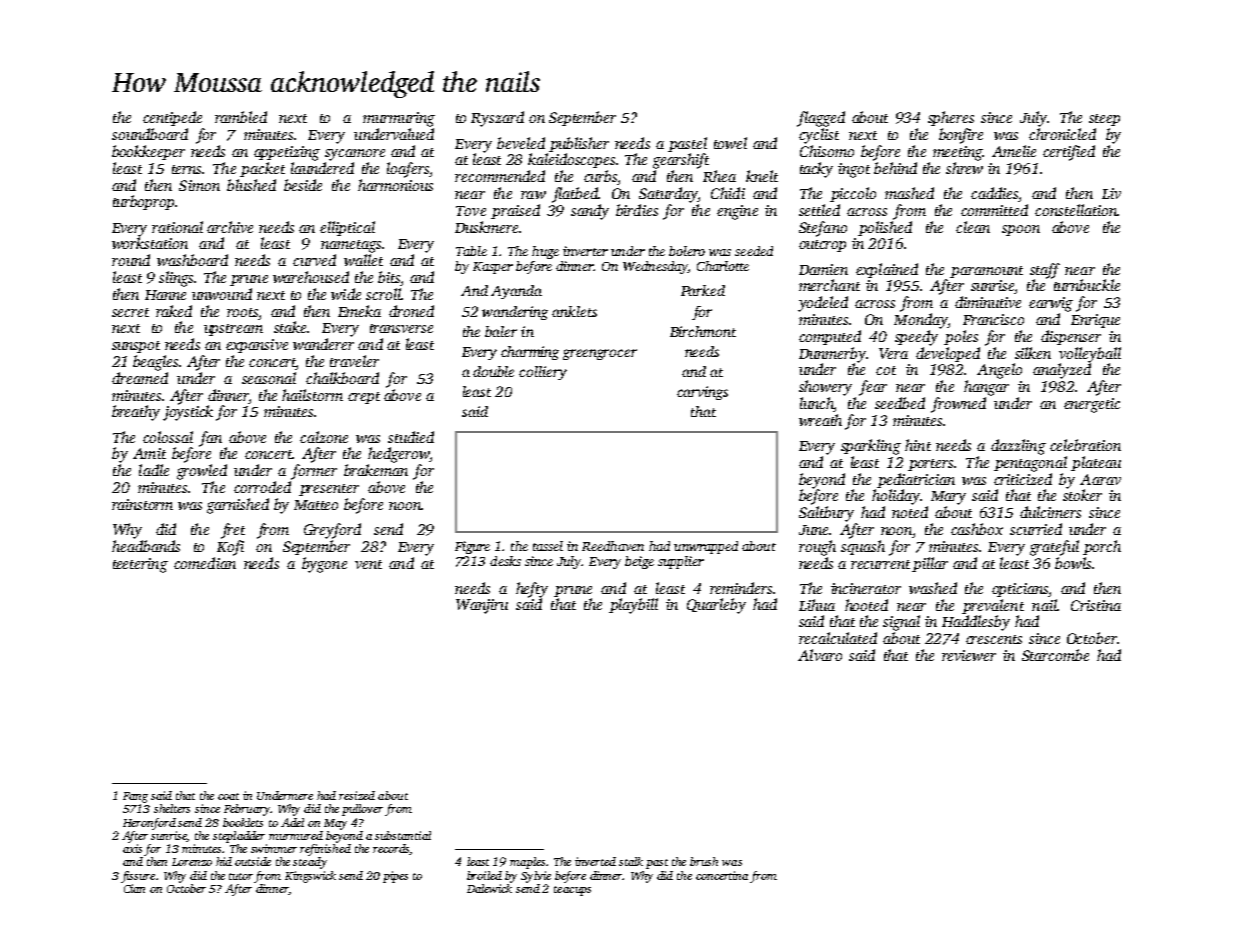  What do you see at coordinates (988, 302) in the page?
I see `diminutive` at bounding box center [988, 302].
